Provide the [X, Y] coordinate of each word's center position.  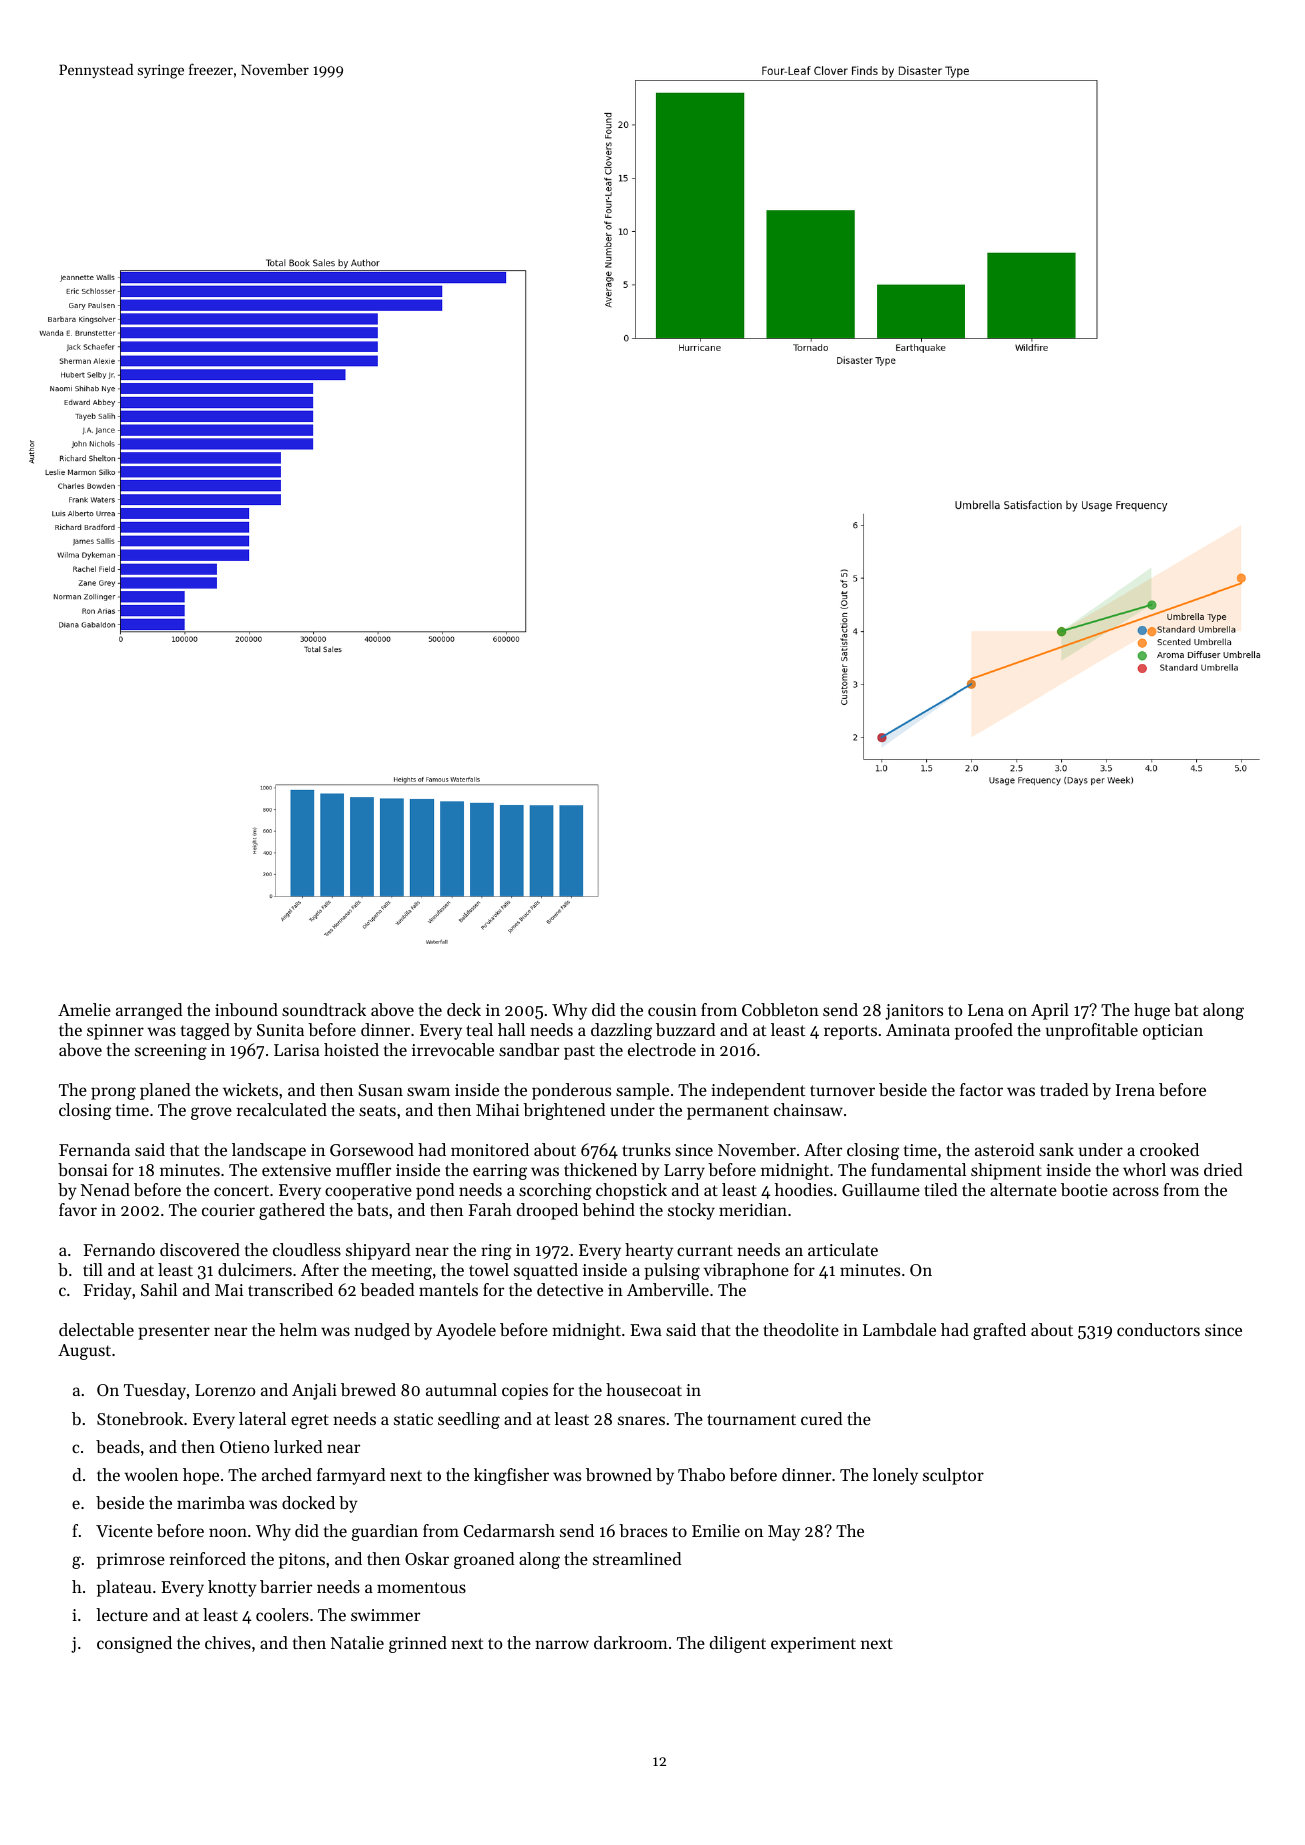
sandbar [529, 1049]
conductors [1158, 1329]
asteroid [1005, 1149]
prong [113, 1093]
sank [1056, 1149]
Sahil [159, 1289]
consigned [134, 1644]
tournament [751, 1419]
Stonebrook [140, 1418]
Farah [490, 1209]
